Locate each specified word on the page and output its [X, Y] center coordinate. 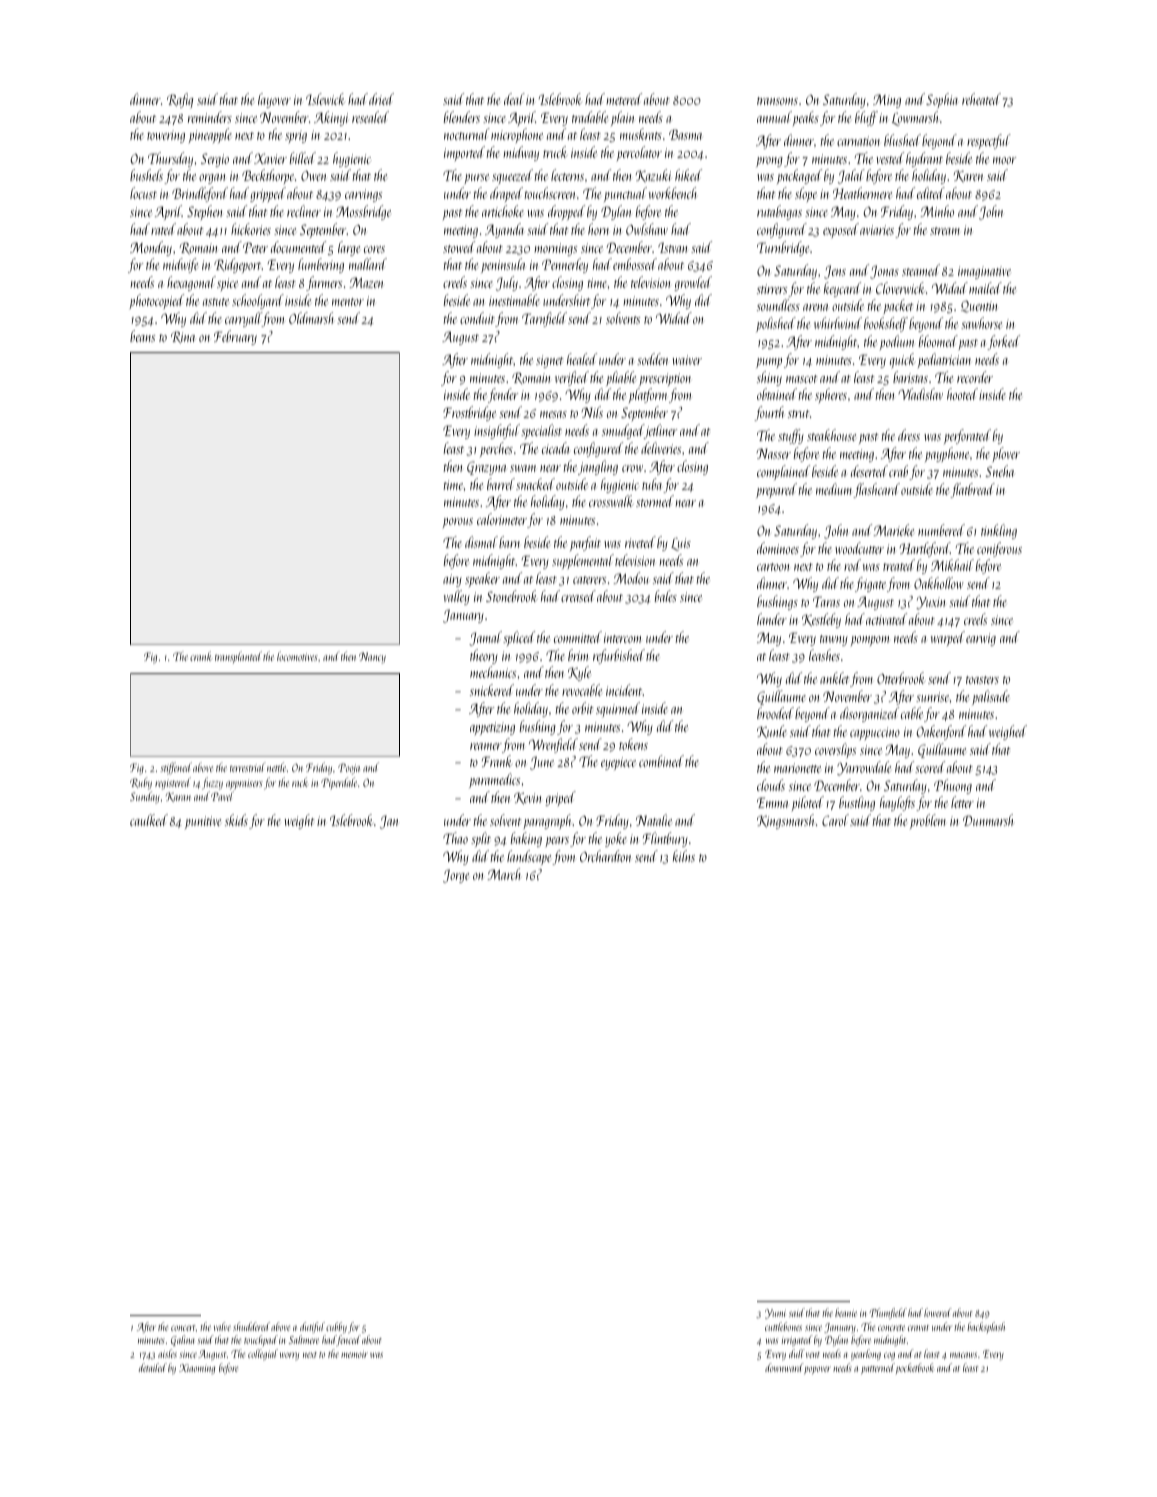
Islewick [325, 99]
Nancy [372, 658]
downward [784, 1367]
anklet [835, 678]
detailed [153, 1367]
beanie [846, 1312]
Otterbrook [900, 678]
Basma [686, 134]
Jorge [456, 876]
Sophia [942, 100]
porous [458, 523]
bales [666, 596]
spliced [519, 638]
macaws [963, 1355]
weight [300, 821]
